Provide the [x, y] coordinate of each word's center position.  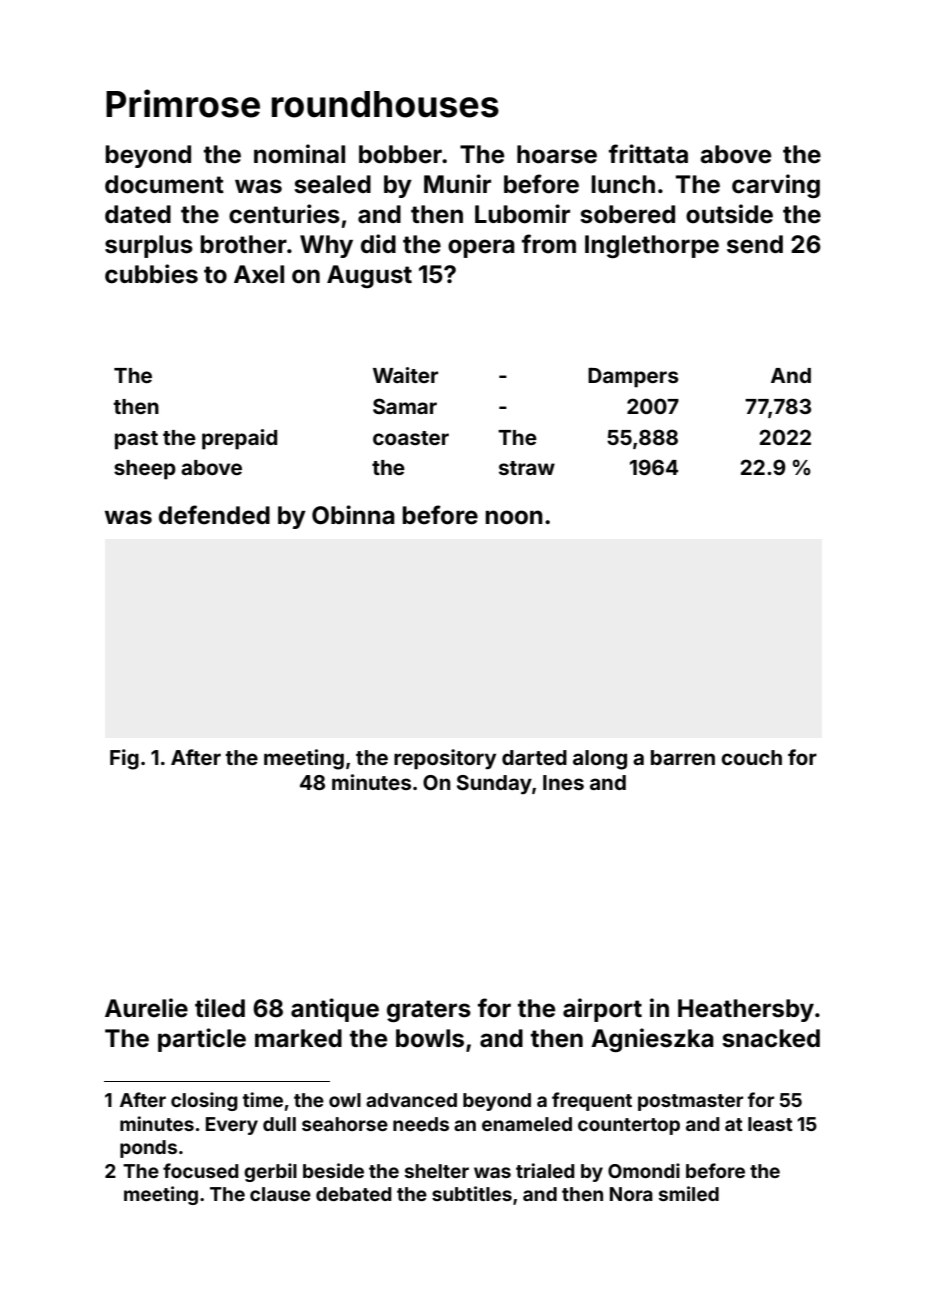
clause [280, 1194]
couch [751, 757]
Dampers [633, 378]
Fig [124, 759]
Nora [631, 1194]
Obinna [353, 515]
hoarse [557, 154]
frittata [648, 154]
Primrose [183, 103]
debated [354, 1194]
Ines [563, 782]
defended [214, 515]
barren [683, 757]
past [136, 440]
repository [445, 759]
